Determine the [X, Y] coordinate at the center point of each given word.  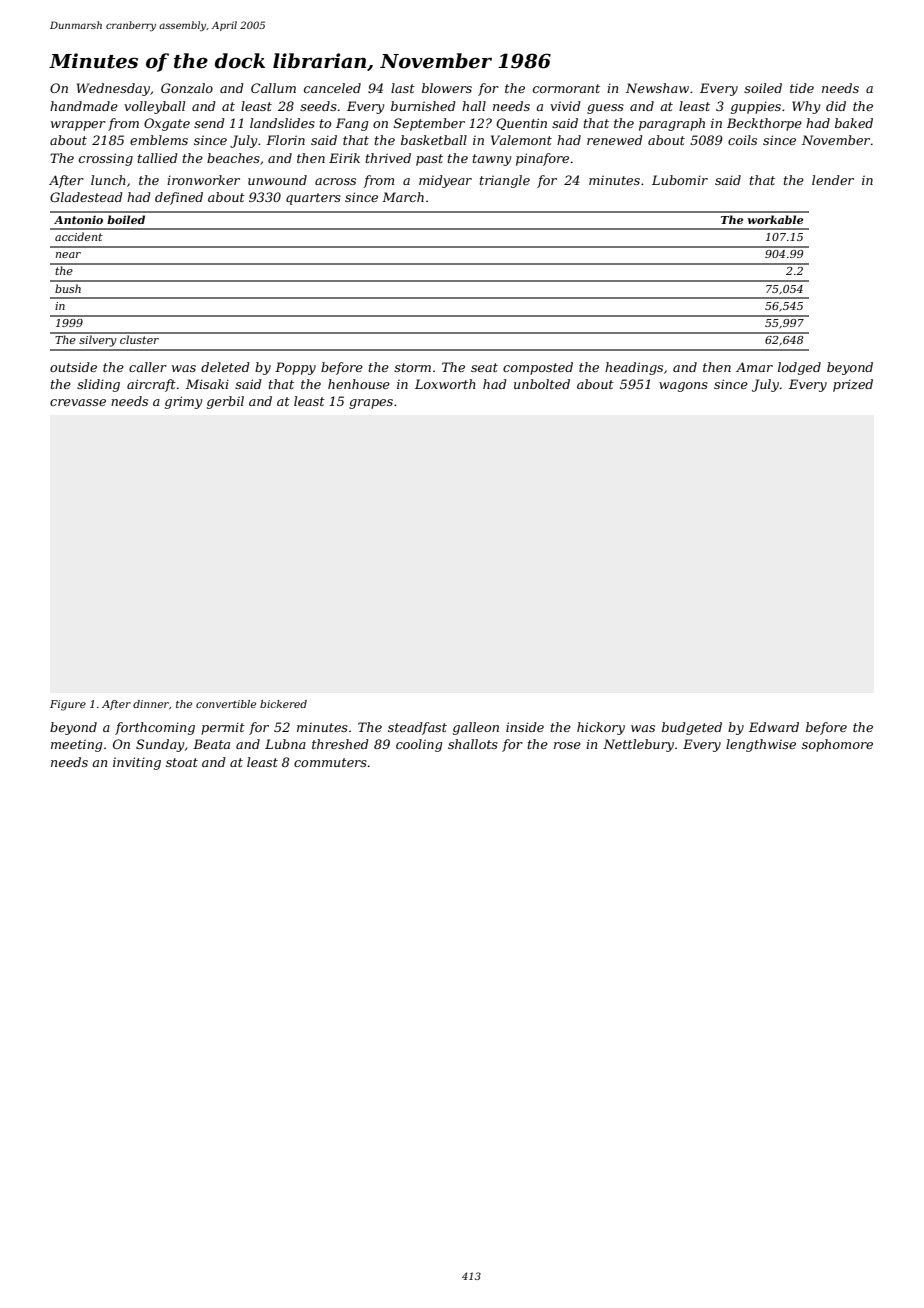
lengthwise [761, 745]
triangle [505, 181]
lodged [799, 368]
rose [567, 745]
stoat [182, 762]
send [209, 123]
